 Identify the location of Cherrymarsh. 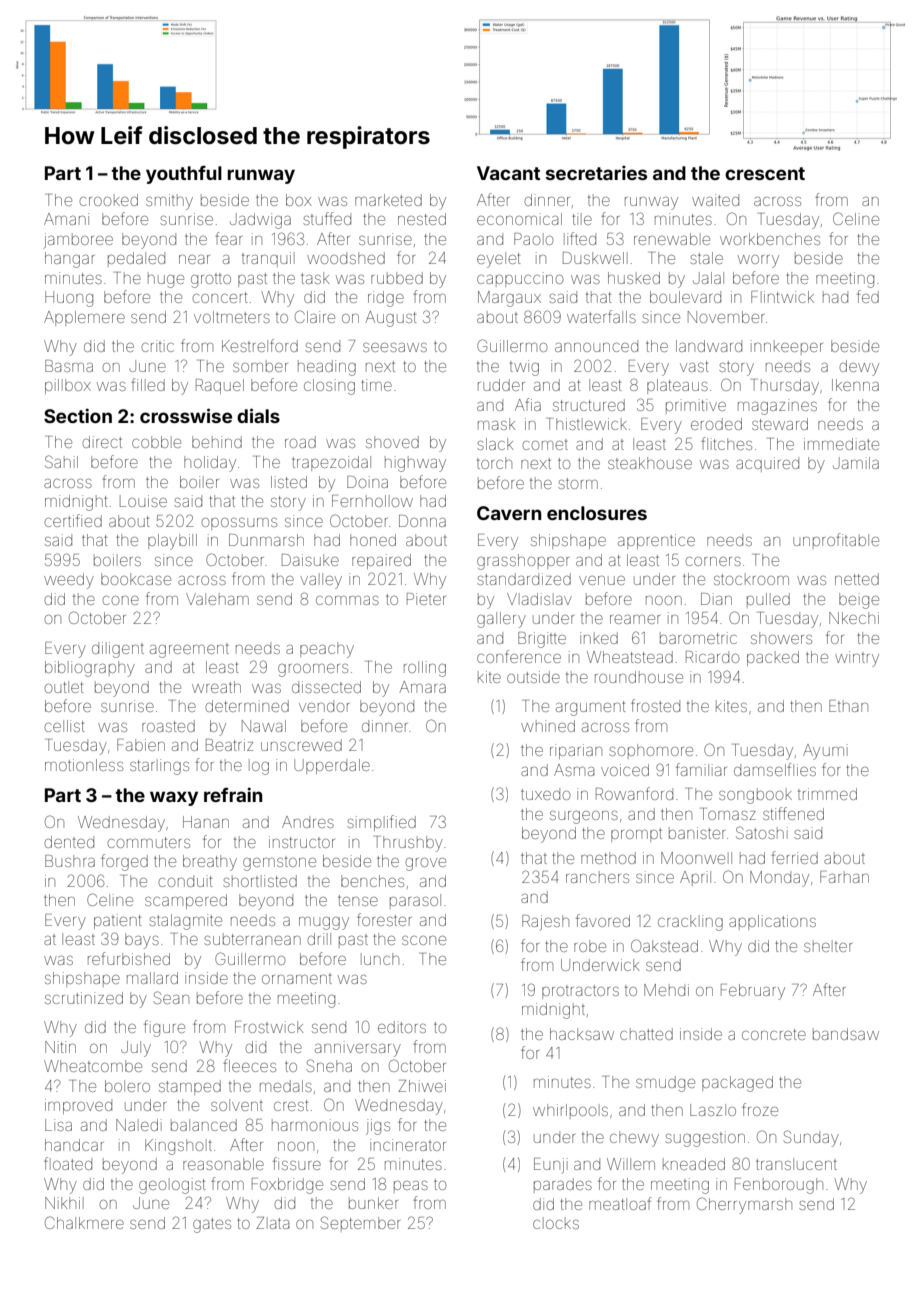
(744, 1205).
